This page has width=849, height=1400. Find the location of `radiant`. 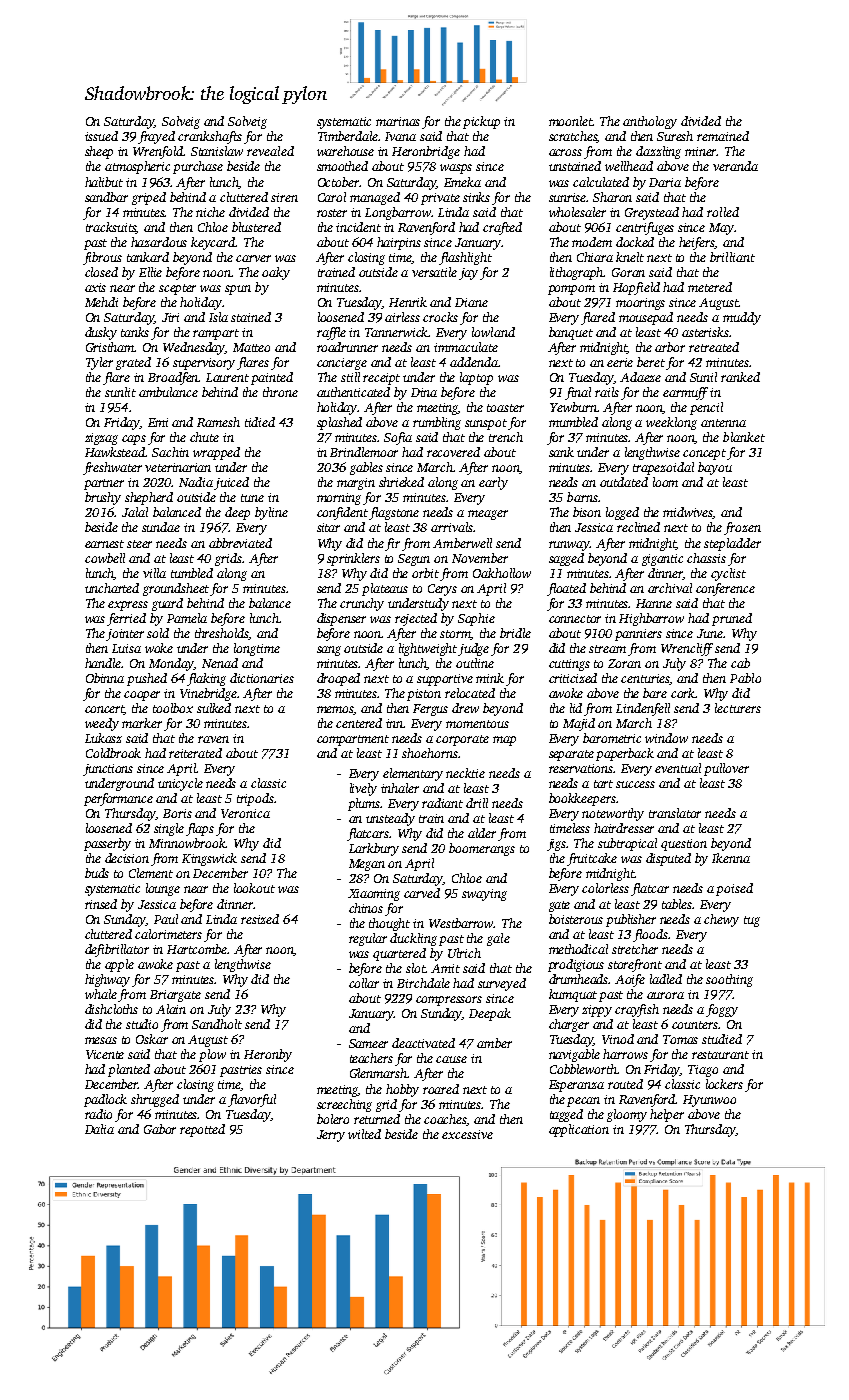

radiant is located at coordinates (442, 803).
